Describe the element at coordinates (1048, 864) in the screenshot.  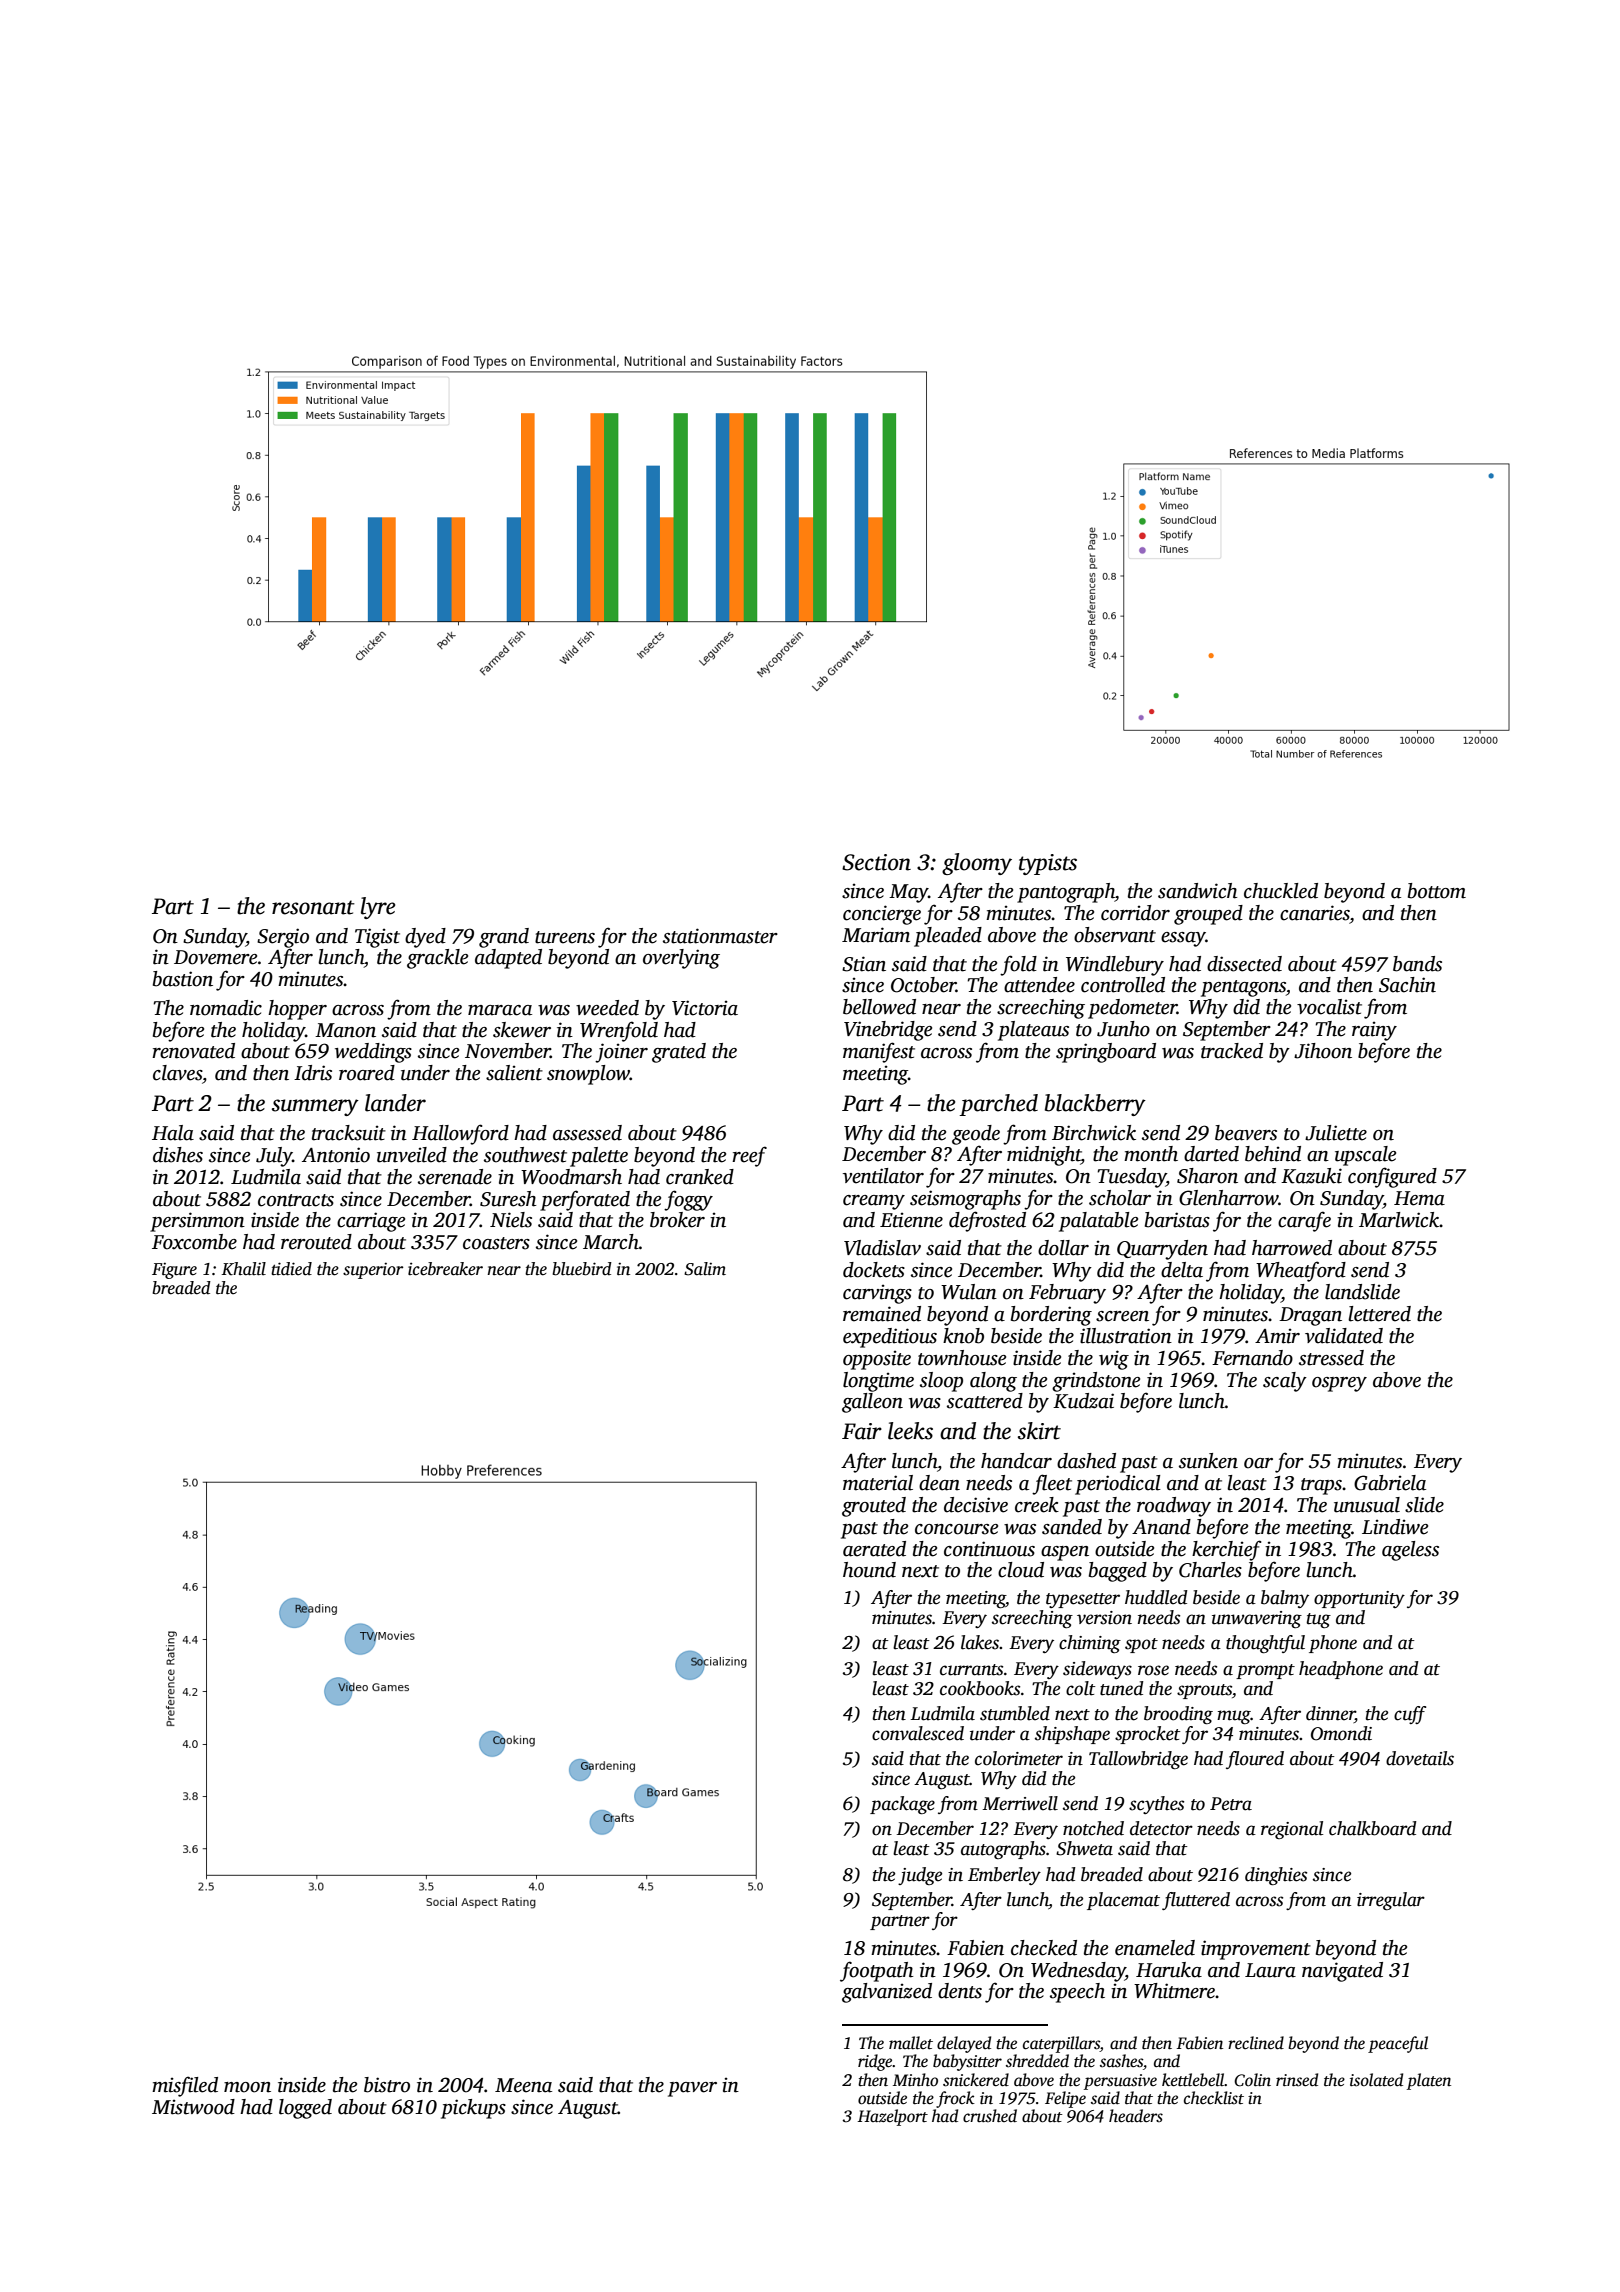
I see `typists` at that location.
